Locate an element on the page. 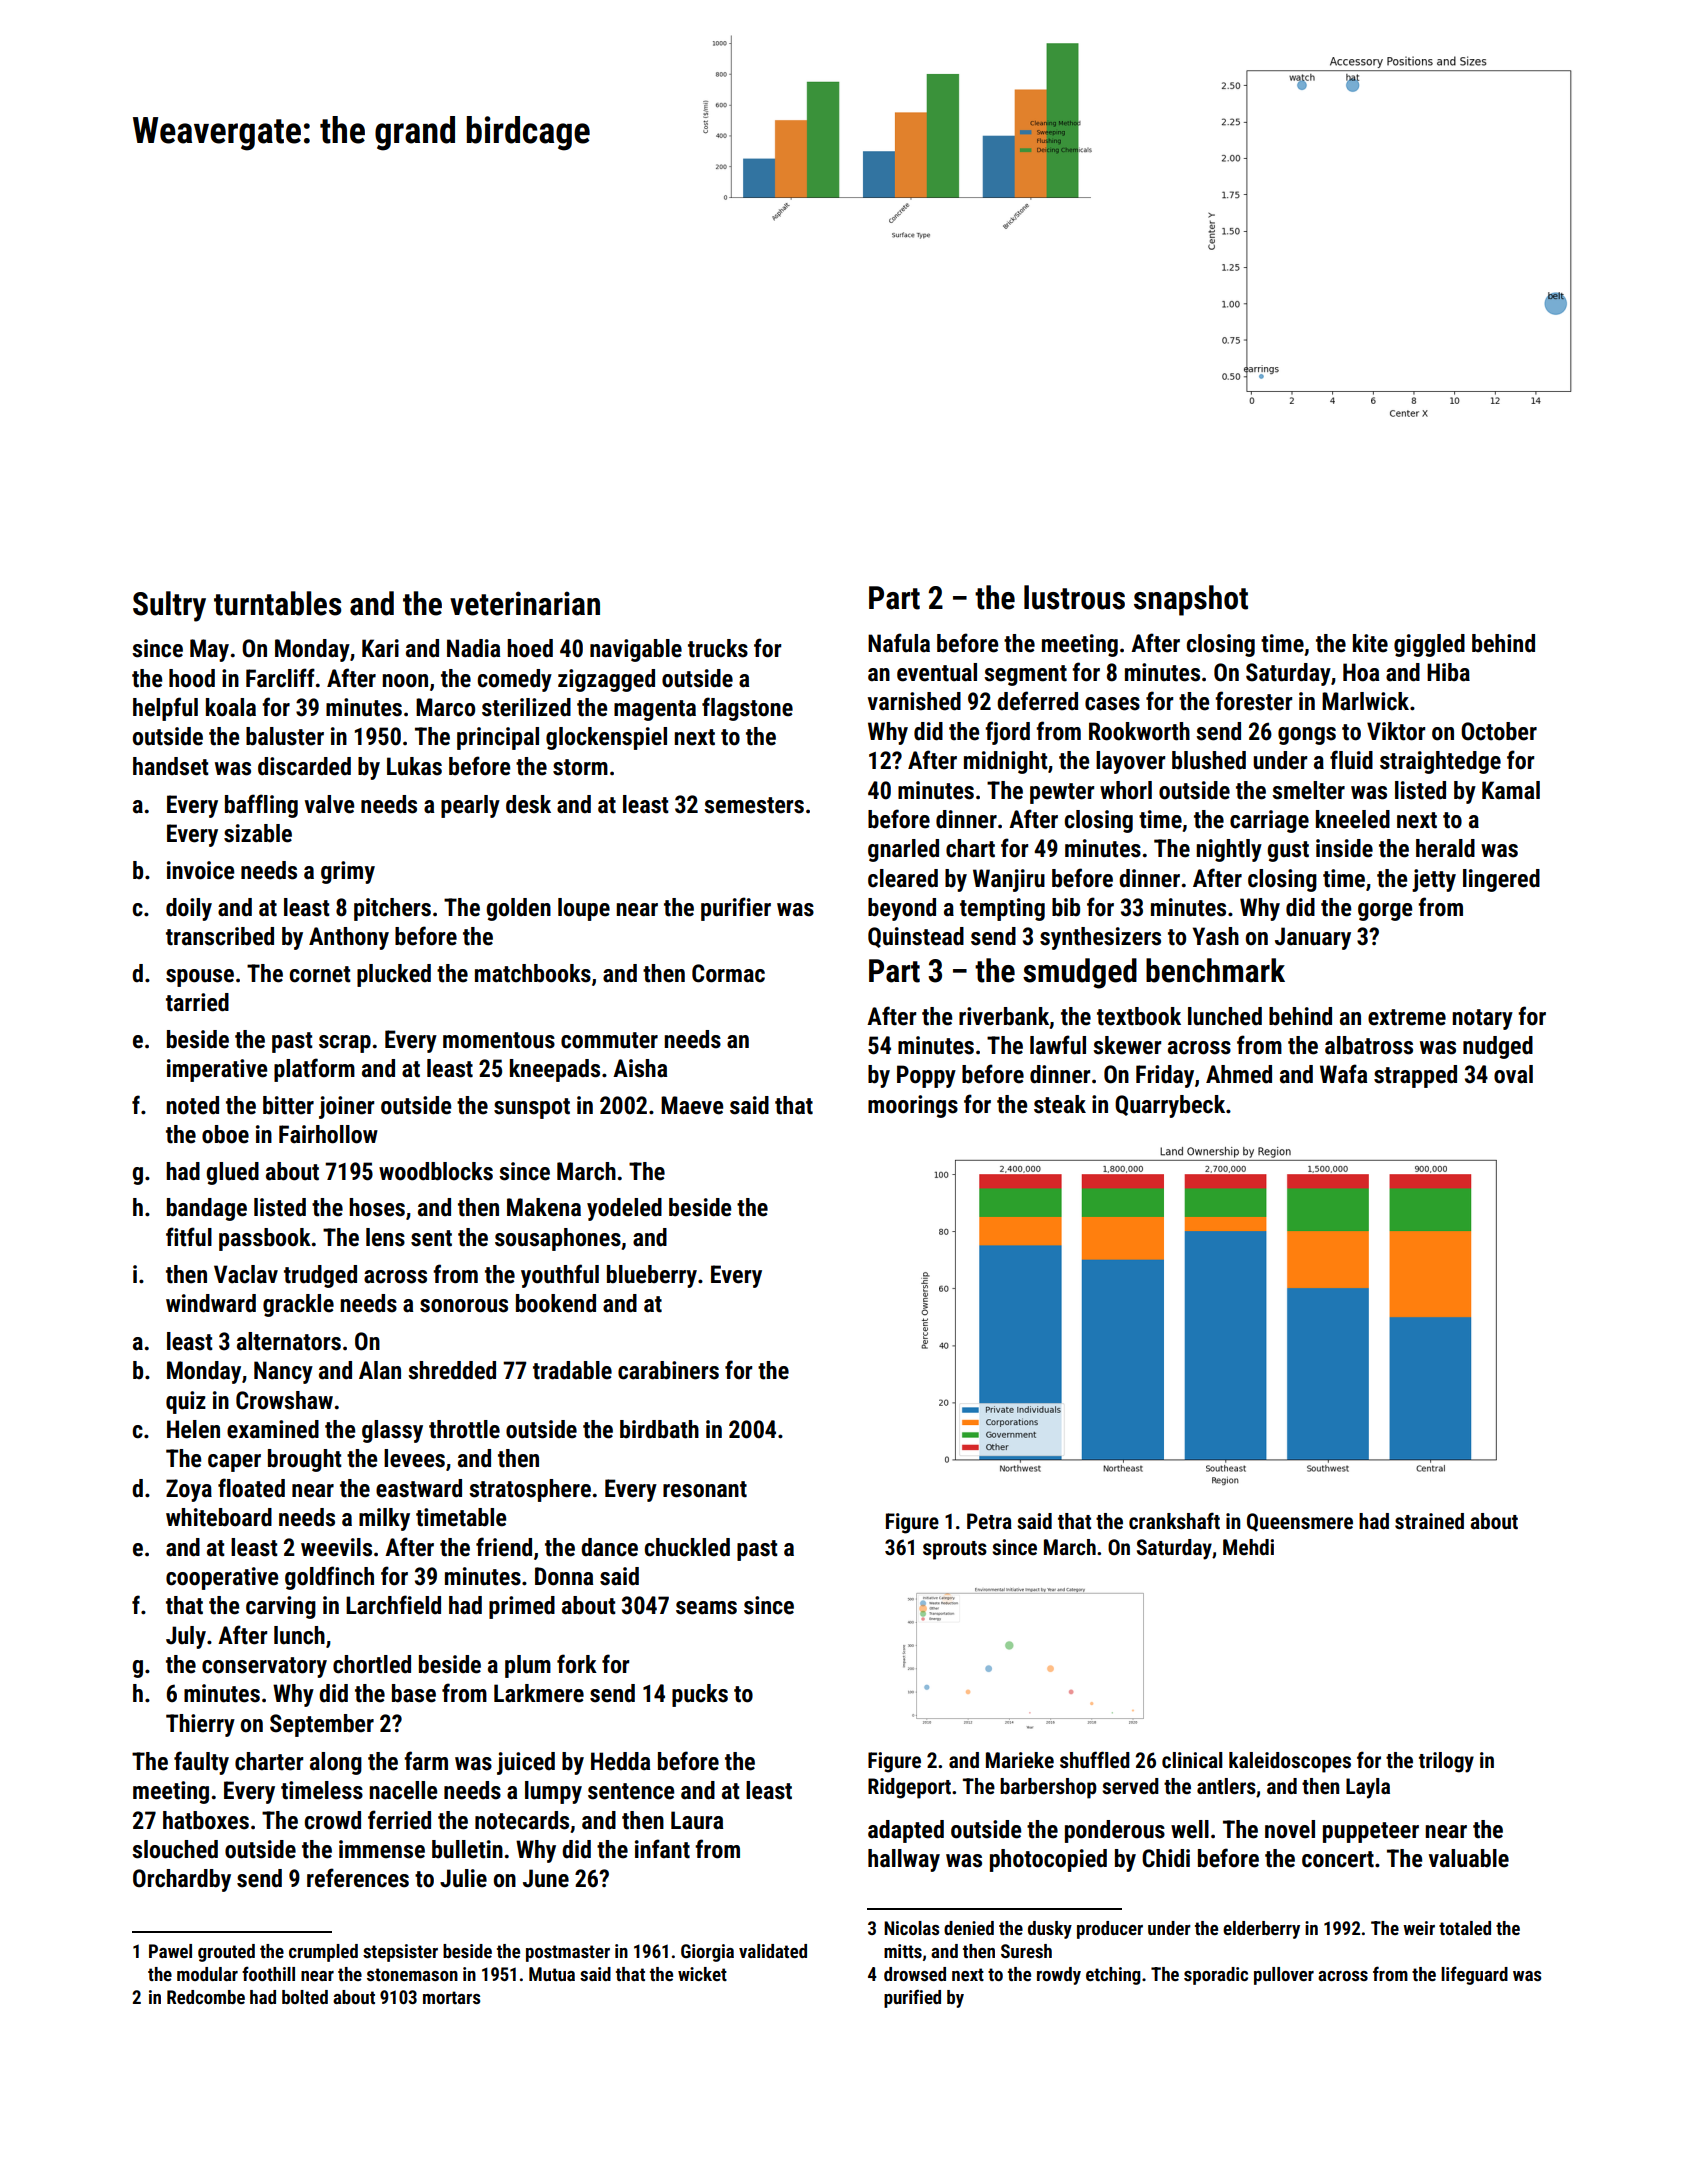 Image resolution: width=1683 pixels, height=2178 pixels. valve is located at coordinates (329, 804).
